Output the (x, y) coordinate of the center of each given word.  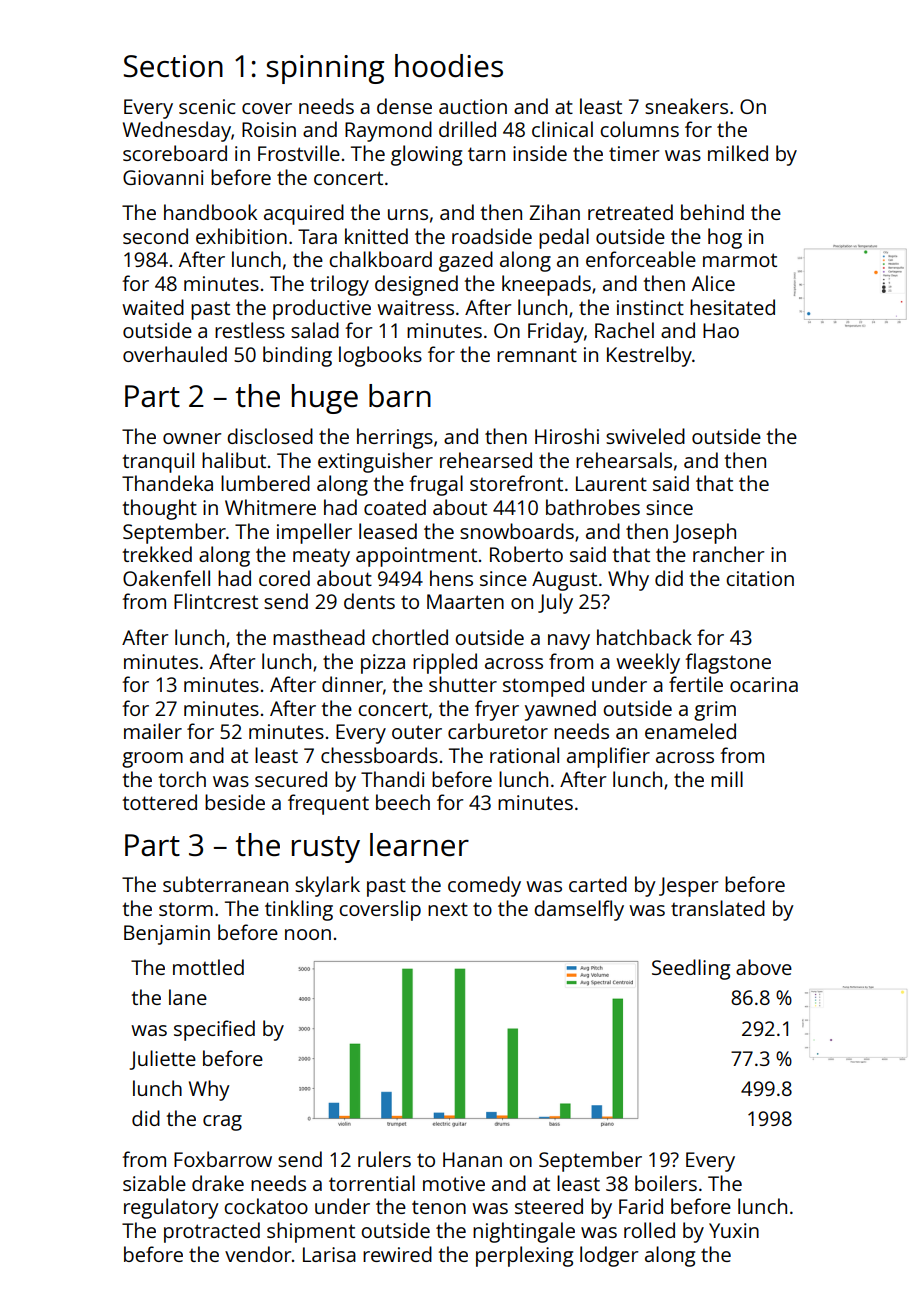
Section (173, 66)
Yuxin (734, 1230)
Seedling (691, 969)
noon (308, 934)
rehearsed (486, 460)
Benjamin (167, 935)
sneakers (686, 106)
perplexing (524, 1256)
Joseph (704, 533)
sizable (154, 1183)
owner (192, 438)
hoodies (449, 66)
